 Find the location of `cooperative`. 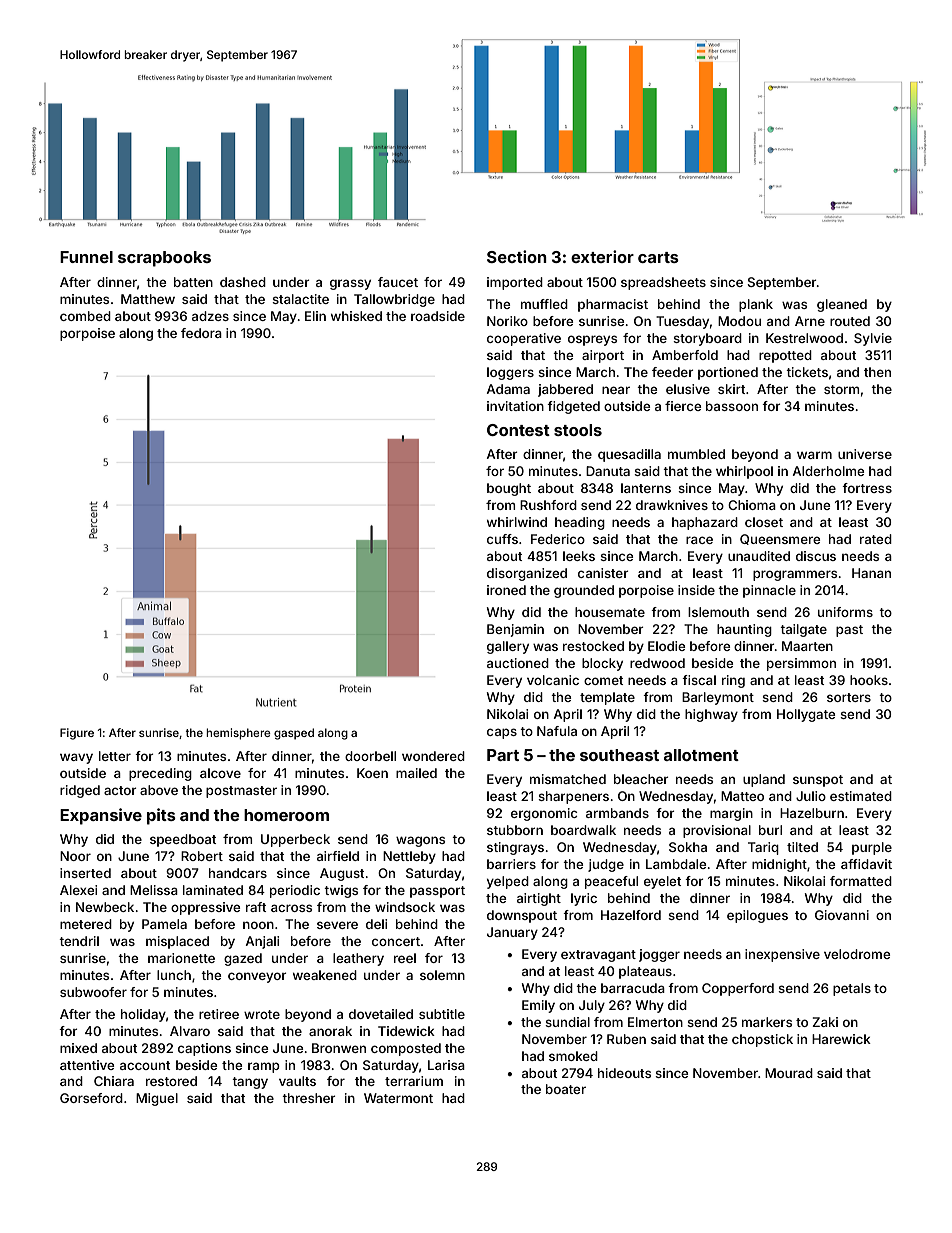

cooperative is located at coordinates (524, 339).
